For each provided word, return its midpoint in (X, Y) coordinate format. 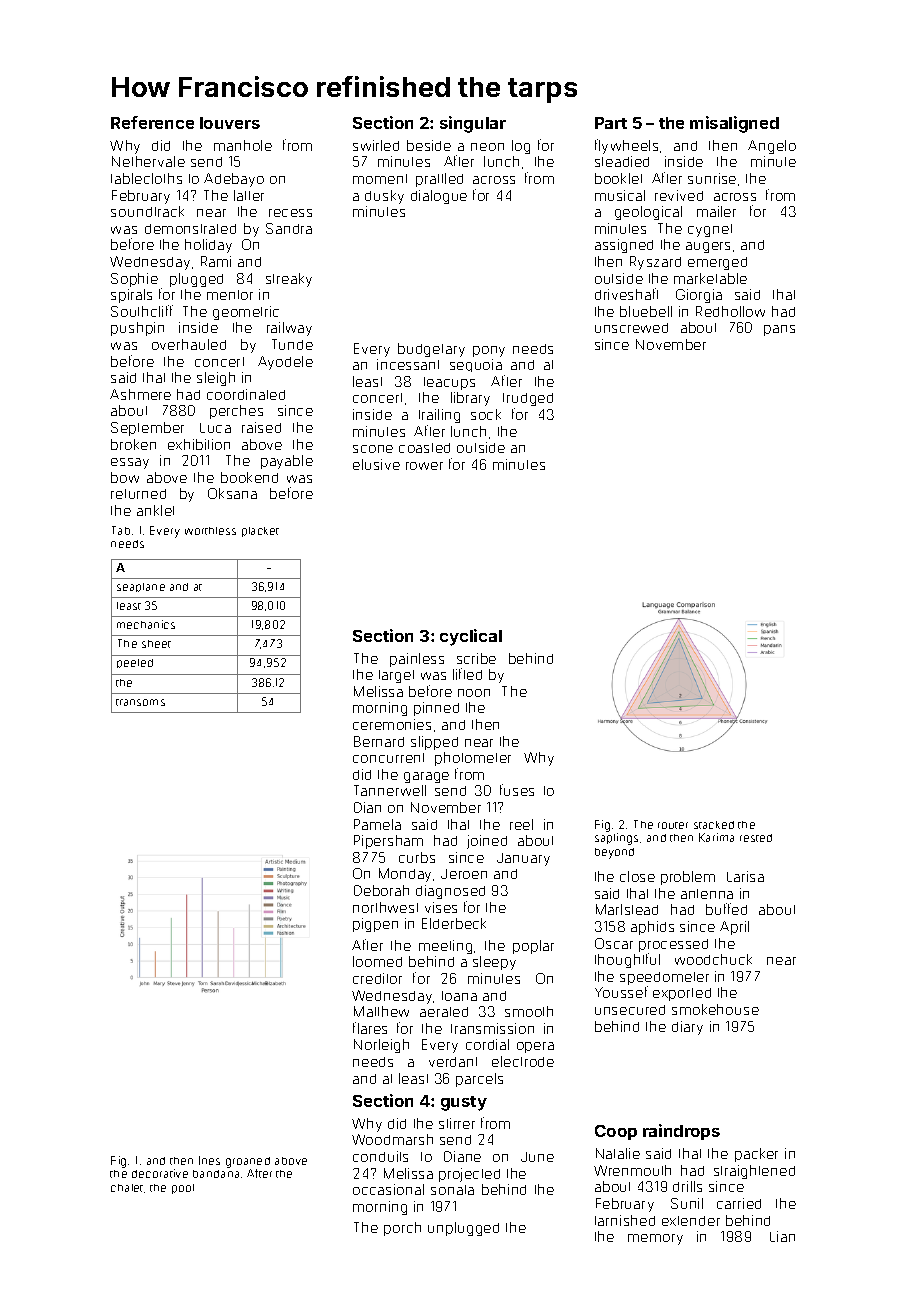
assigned (624, 246)
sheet (156, 644)
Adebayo (234, 180)
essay (130, 463)
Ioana (459, 996)
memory (655, 1239)
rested (756, 838)
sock (486, 414)
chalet (127, 1188)
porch (402, 1229)
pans (779, 330)
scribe (476, 658)
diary (687, 1028)
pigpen (375, 925)
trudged (528, 399)
